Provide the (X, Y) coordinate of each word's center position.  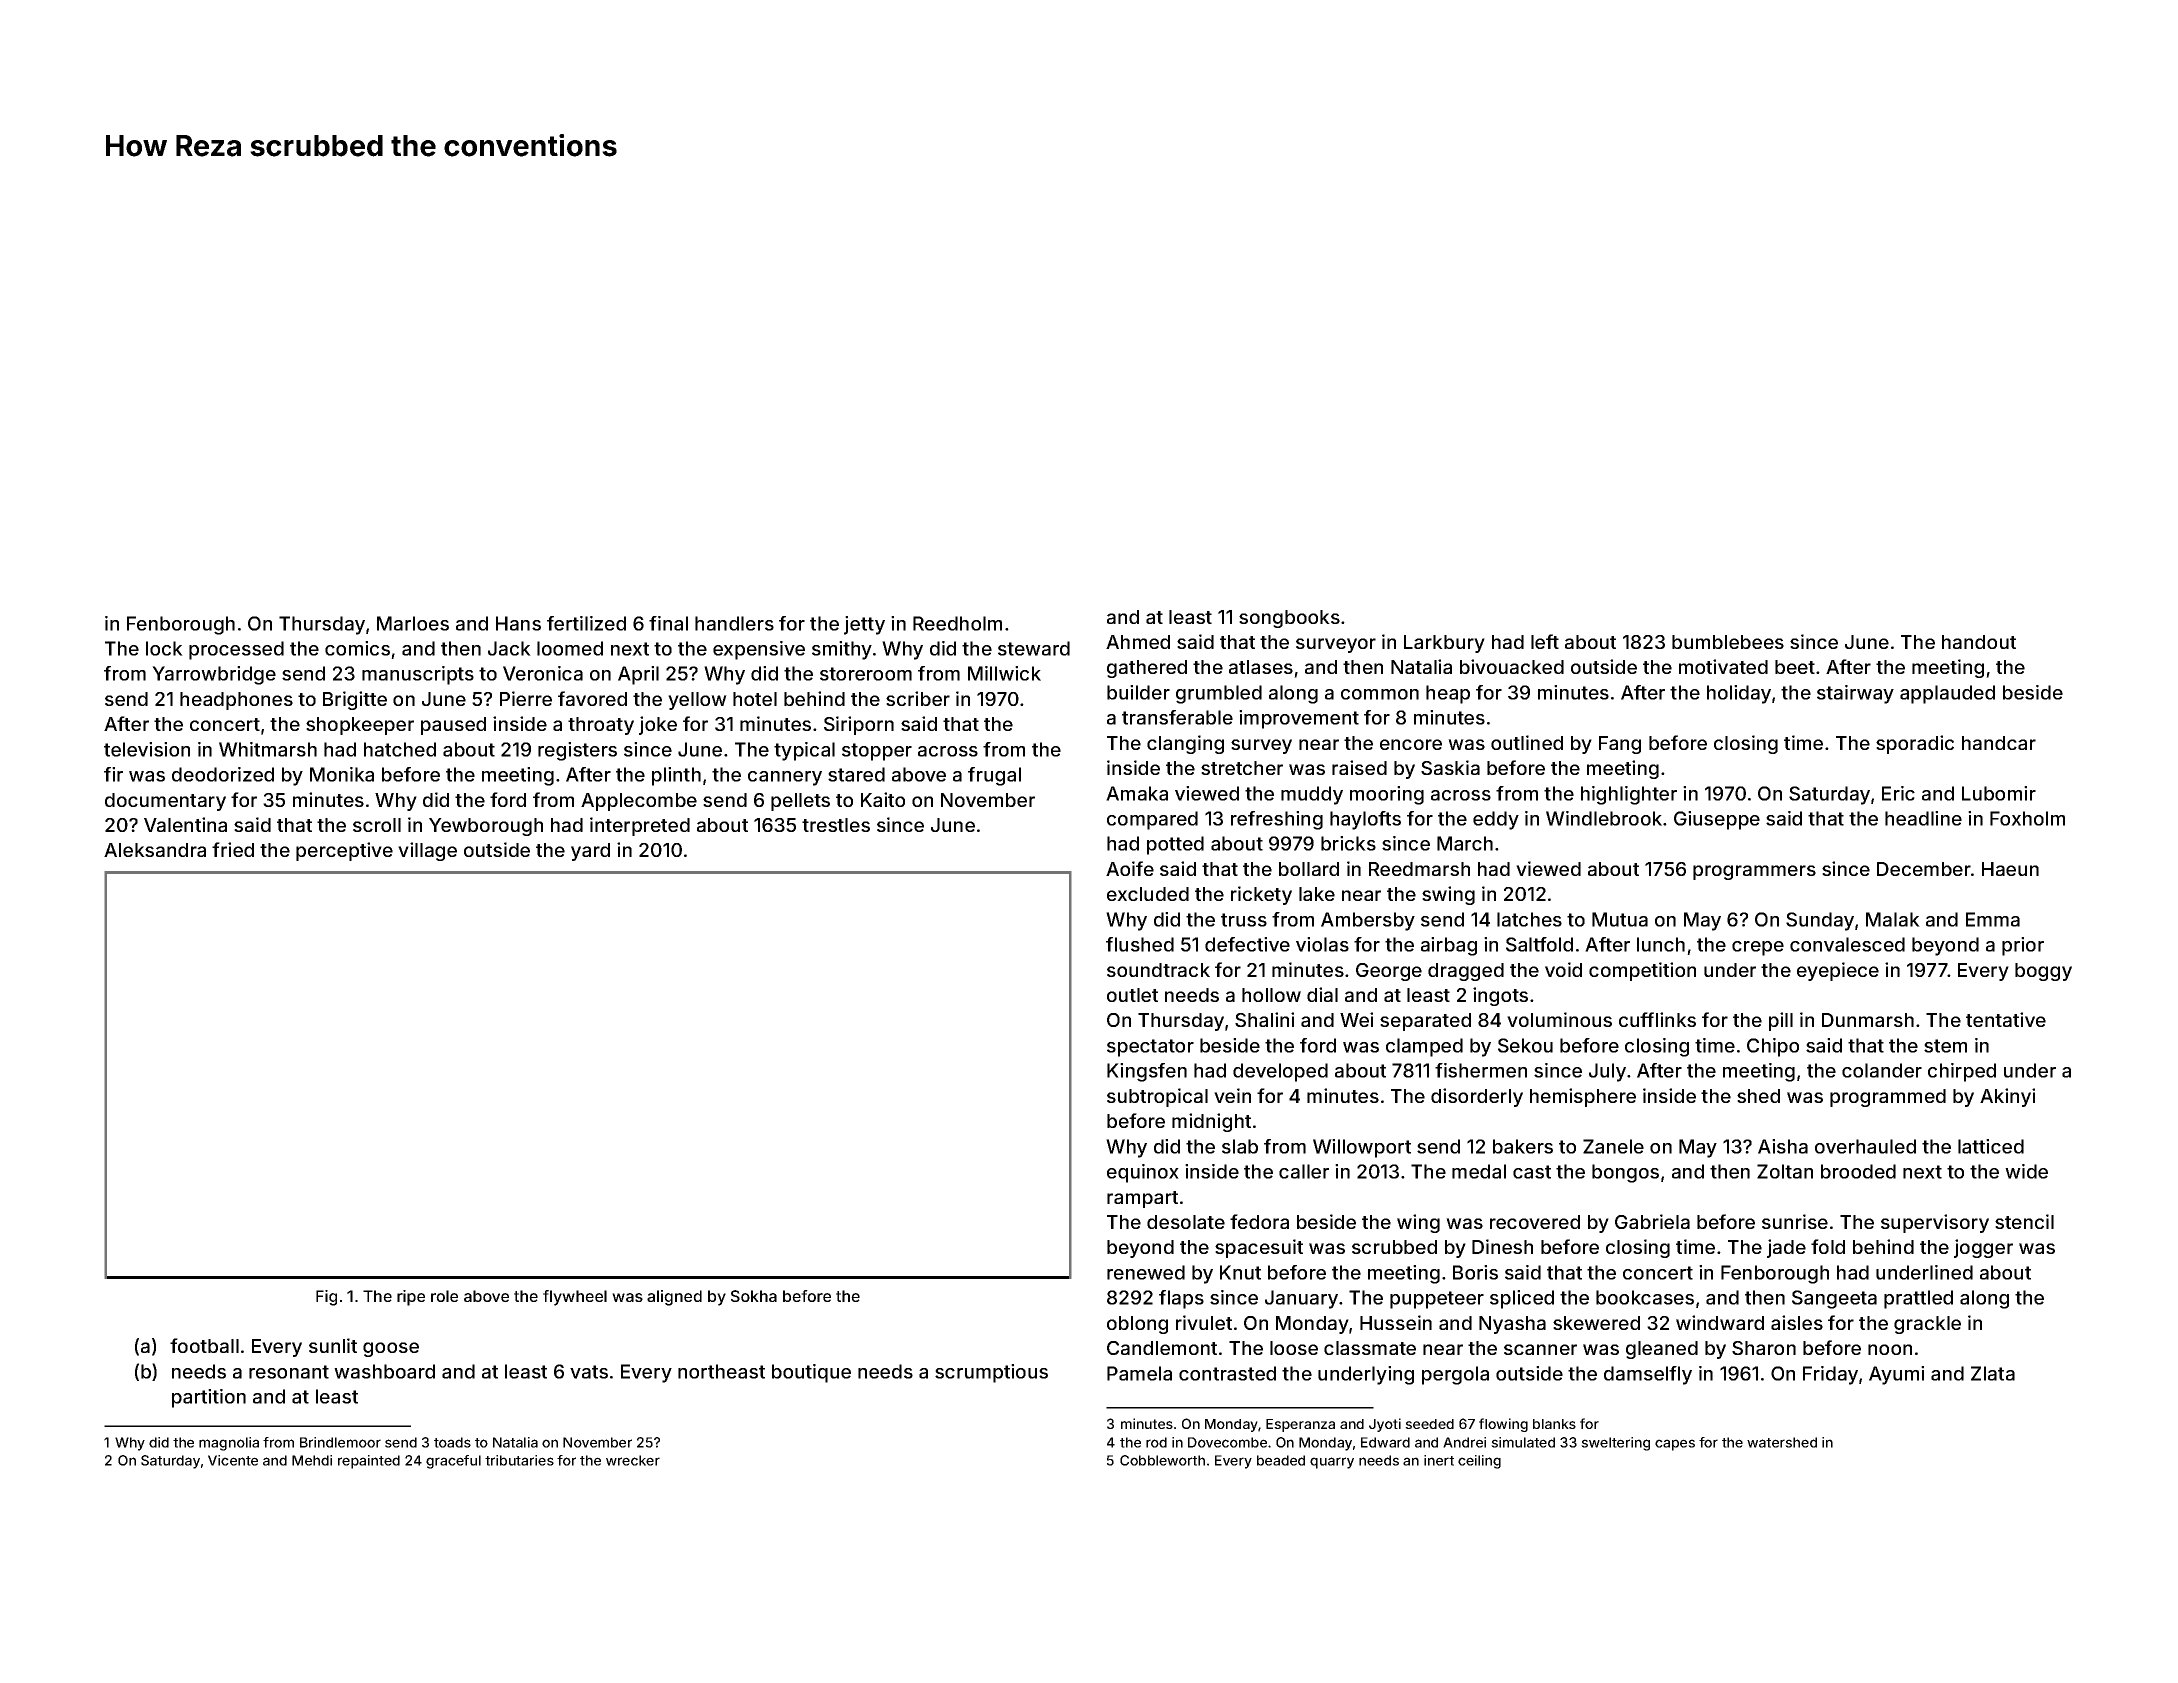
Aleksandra (155, 850)
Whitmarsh (268, 749)
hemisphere (1583, 1097)
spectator (1150, 1048)
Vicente (233, 1460)
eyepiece (1838, 971)
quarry (1332, 1463)
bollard (1309, 869)
